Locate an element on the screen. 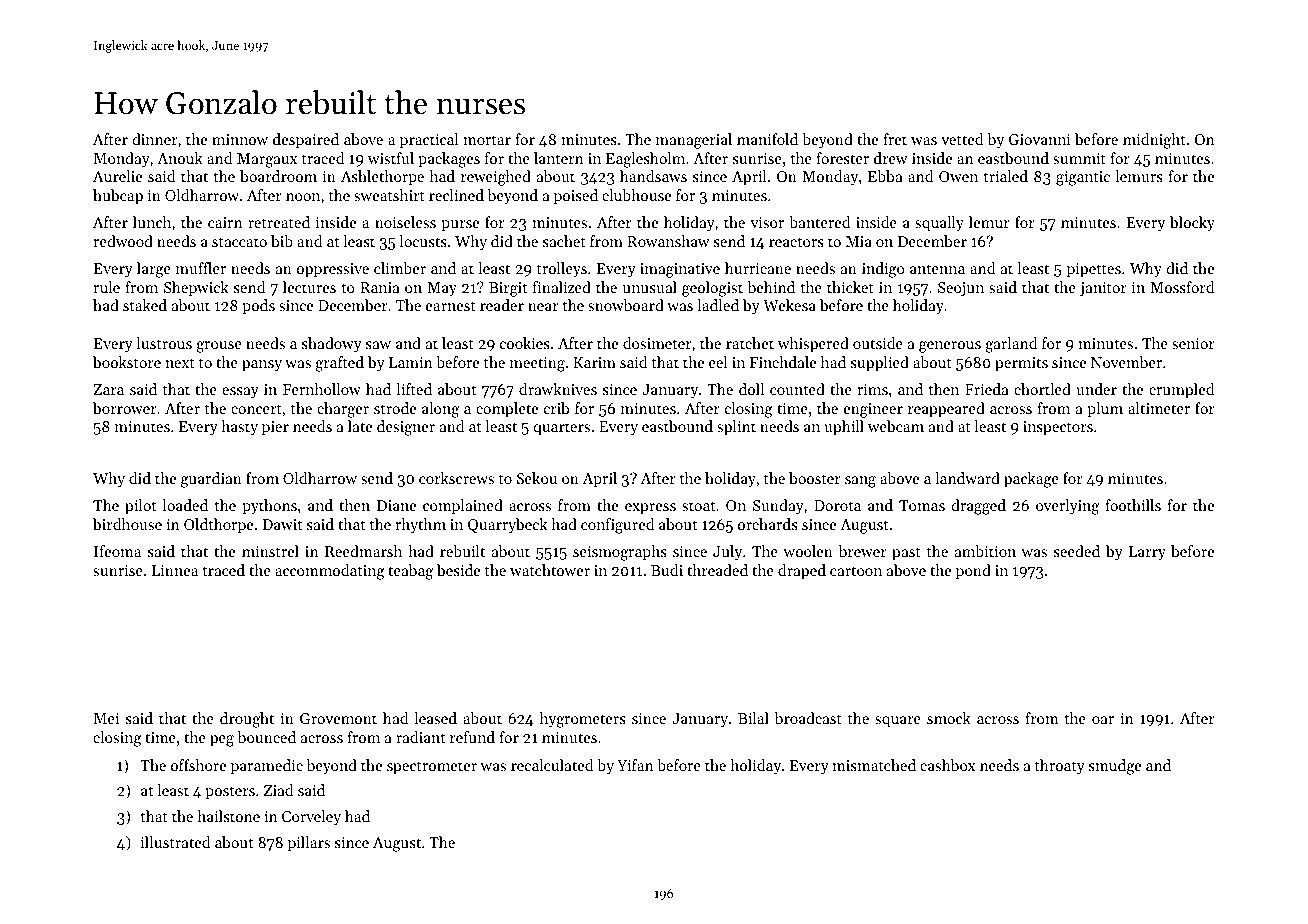 This screenshot has width=1308, height=924. charger is located at coordinates (343, 410).
